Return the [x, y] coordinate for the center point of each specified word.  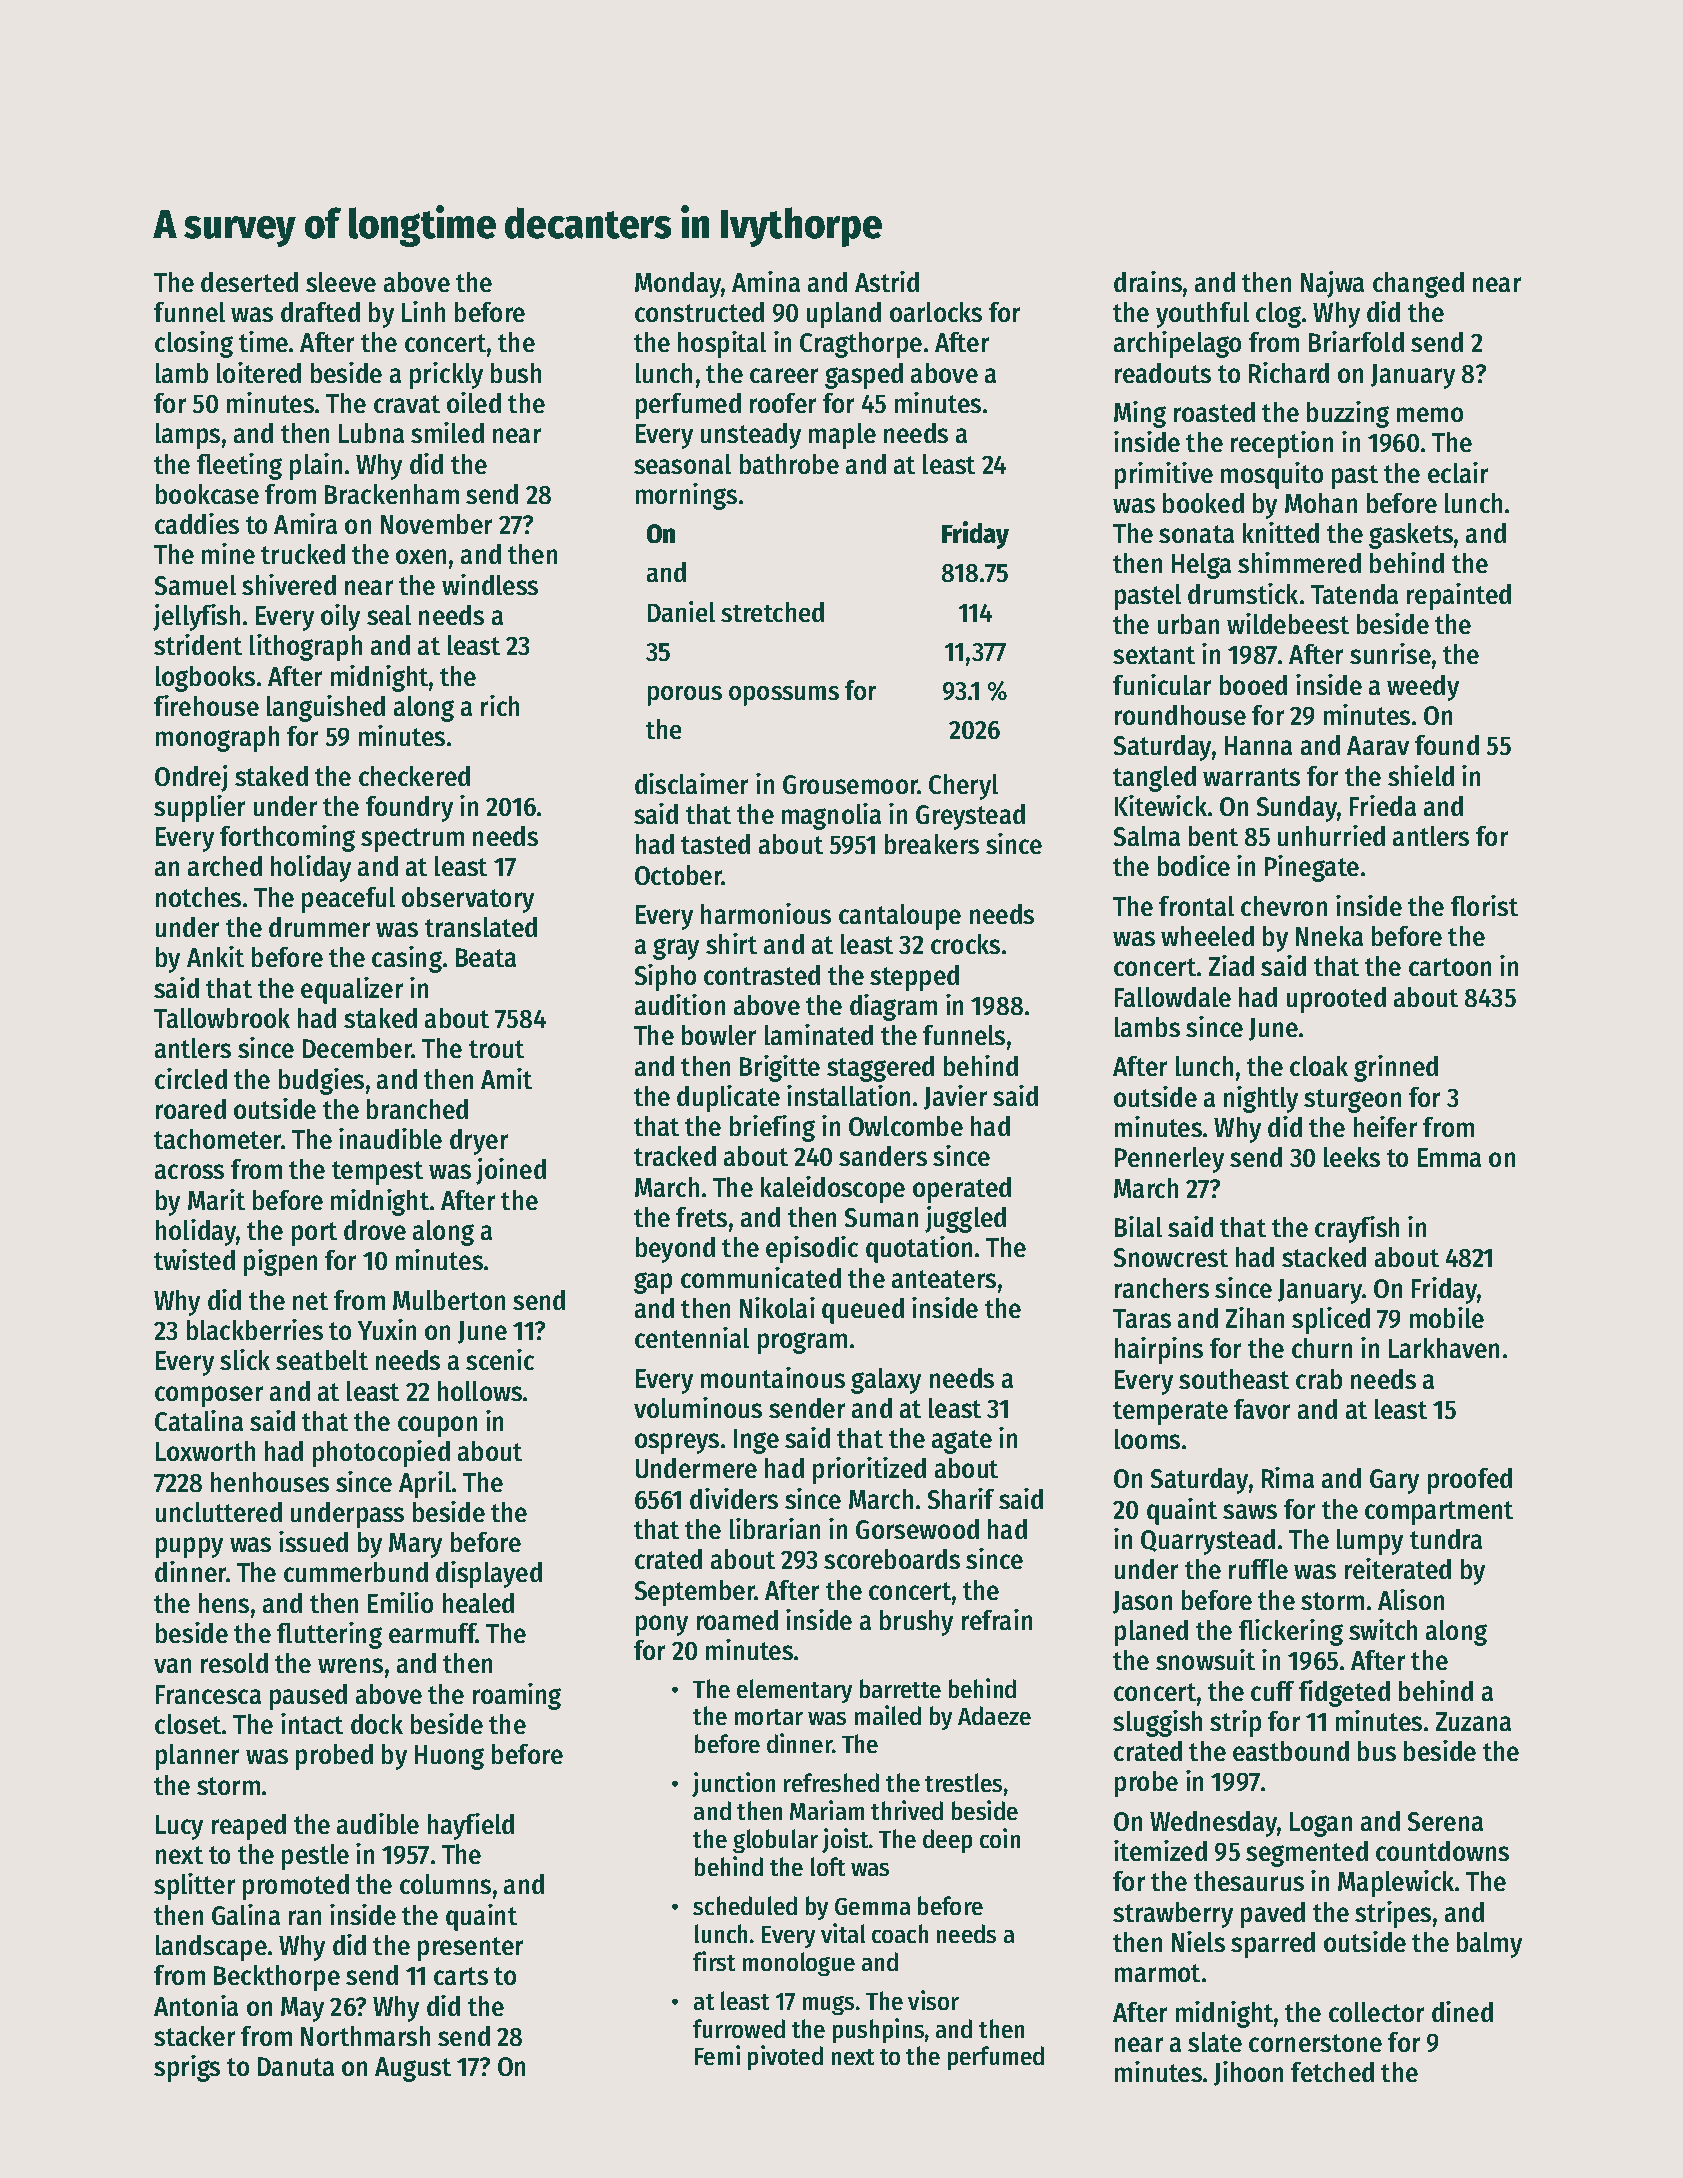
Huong [449, 1757]
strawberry [1173, 1915]
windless [490, 584]
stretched [772, 612]
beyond [675, 1250]
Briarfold [1356, 341]
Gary [1394, 1481]
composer [209, 1396]
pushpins [878, 2030]
